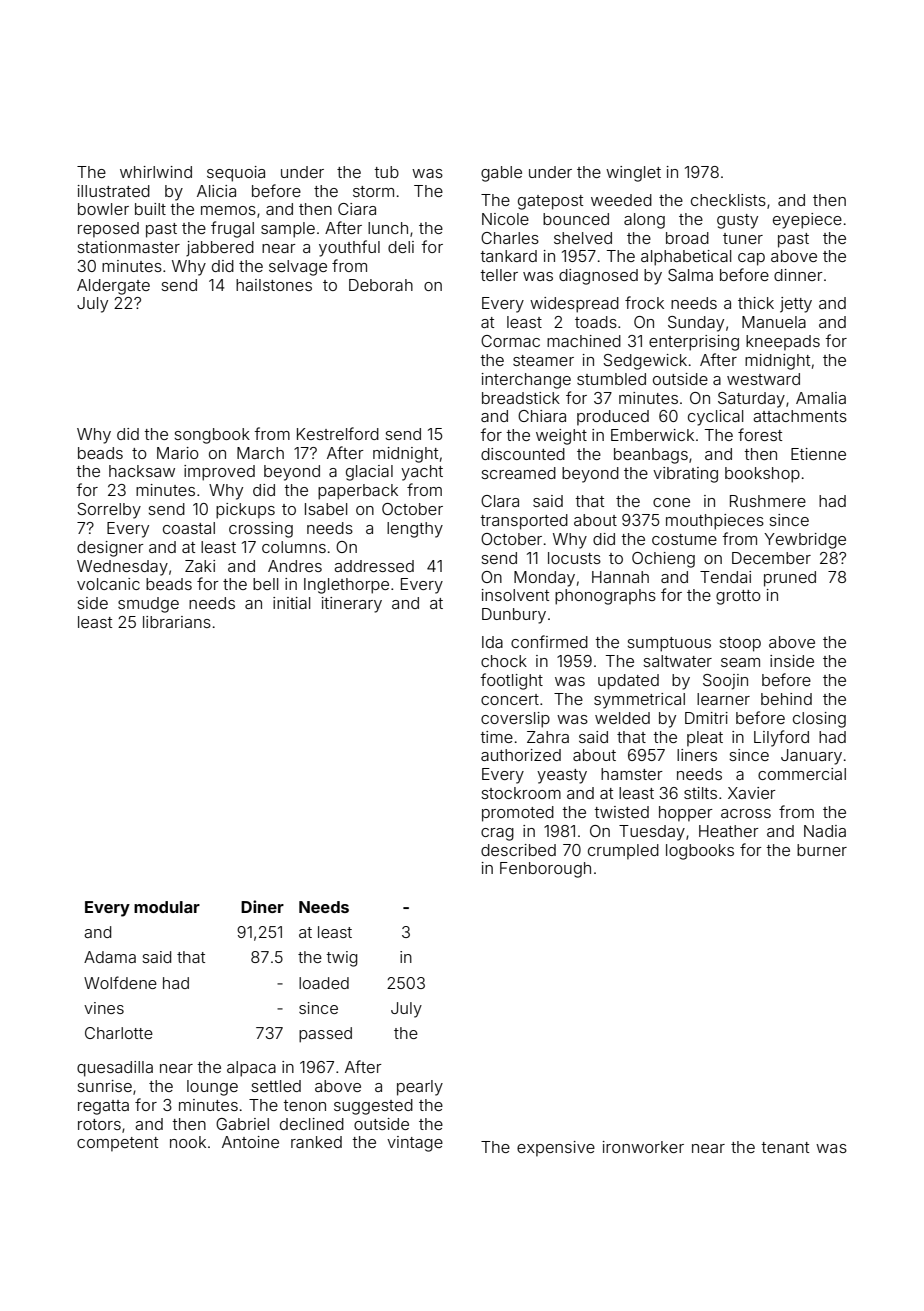 This screenshot has height=1311, width=924. Describe the element at coordinates (696, 324) in the screenshot. I see `Sunday` at that location.
